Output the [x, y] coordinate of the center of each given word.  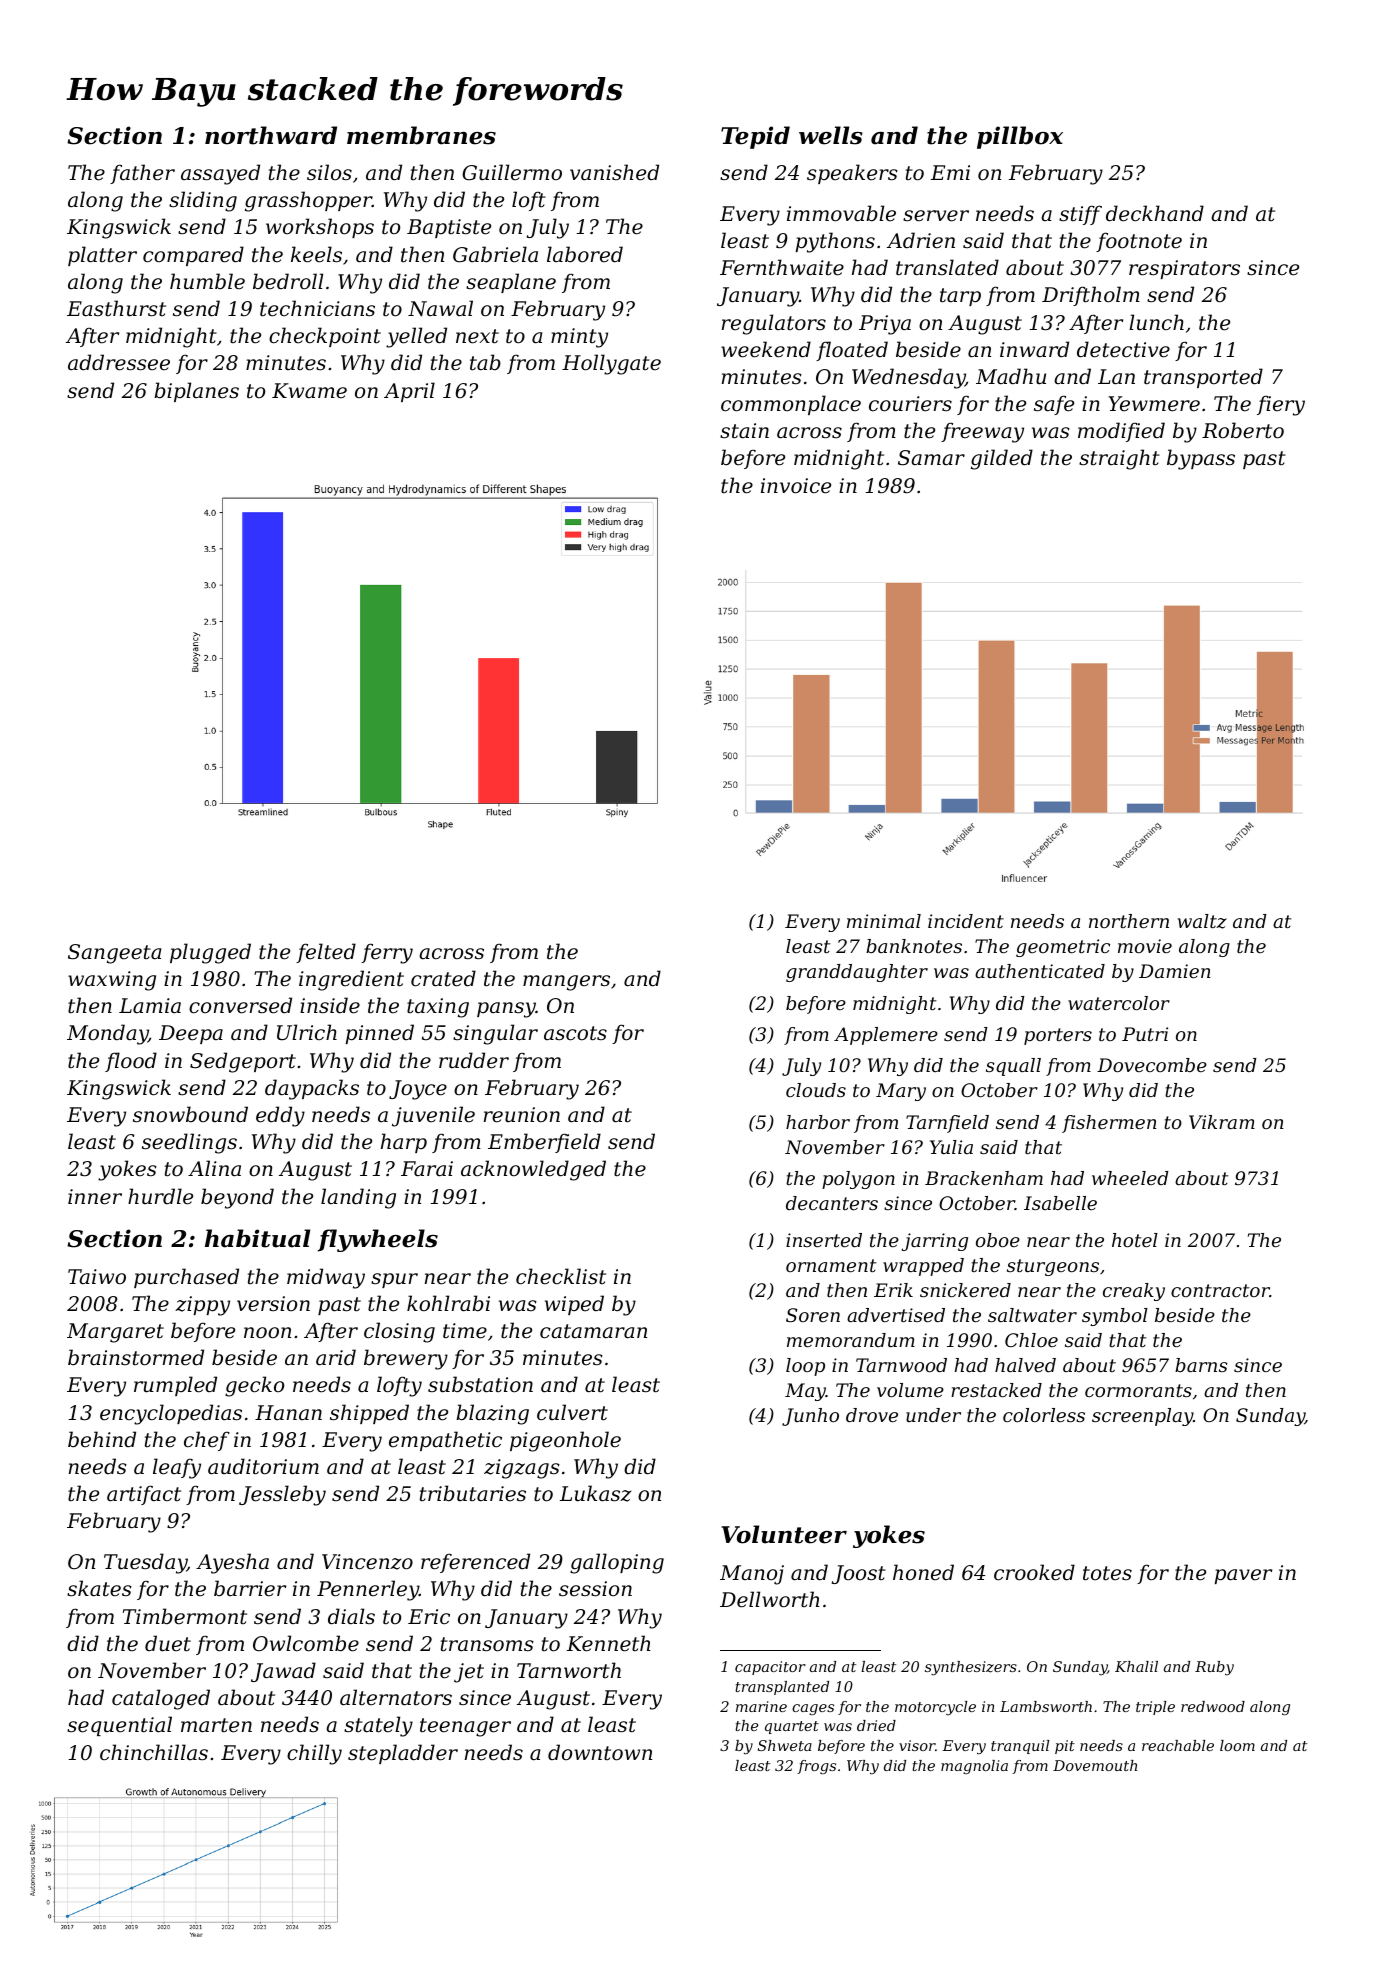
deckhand [1155, 213]
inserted [824, 1240]
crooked [1034, 1572]
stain [744, 431]
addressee [119, 362]
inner [95, 1197]
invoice [796, 486]
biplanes [196, 392]
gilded [1002, 459]
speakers [852, 174]
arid [336, 1357]
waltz [1202, 921]
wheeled [1130, 1178]
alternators [396, 1697]
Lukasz [595, 1493]
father [142, 174]
